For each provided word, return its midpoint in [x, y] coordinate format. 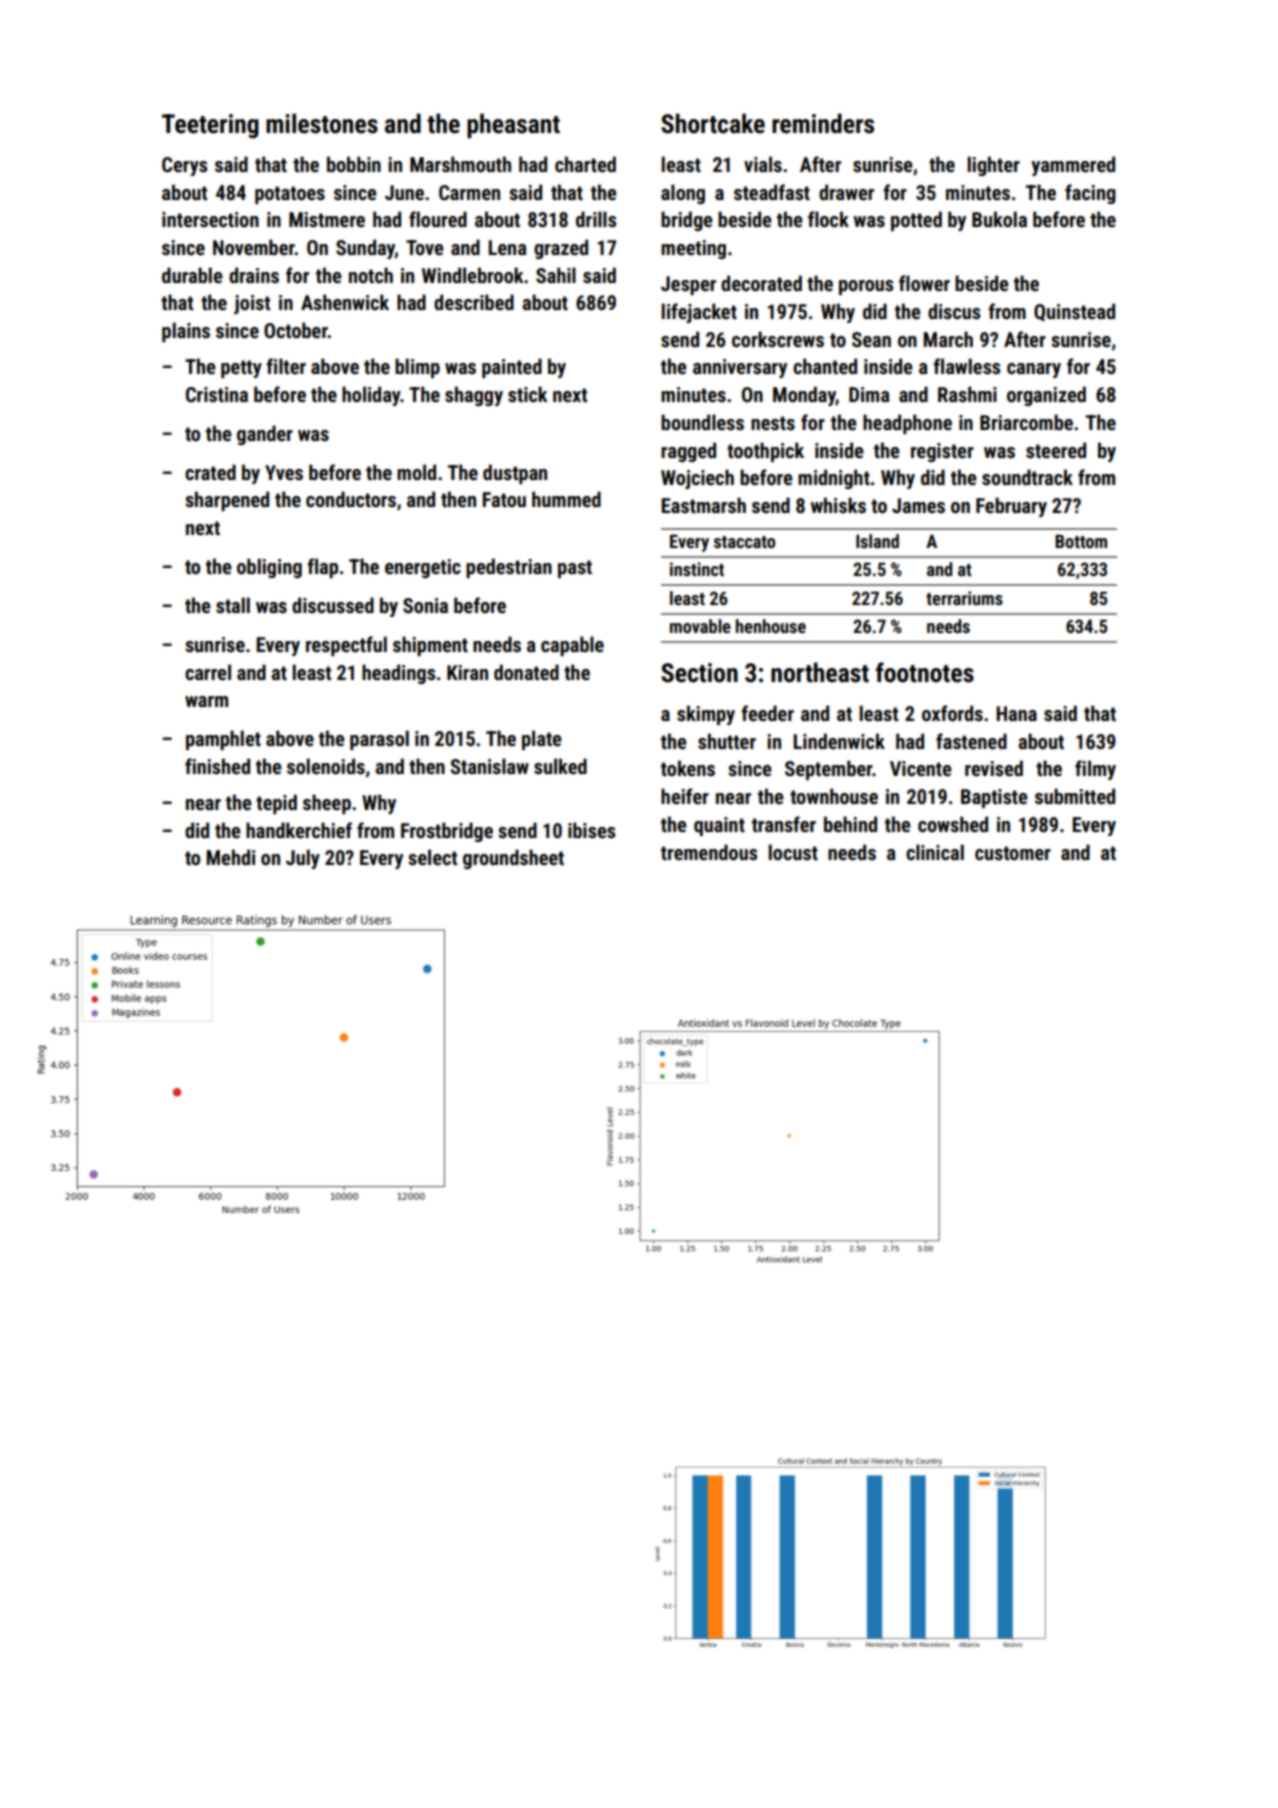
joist [252, 304]
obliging [269, 568]
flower [924, 283]
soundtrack [1027, 477]
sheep [327, 804]
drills [596, 219]
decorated [761, 283]
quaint [719, 826]
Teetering [210, 126]
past [575, 569]
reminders [823, 123]
